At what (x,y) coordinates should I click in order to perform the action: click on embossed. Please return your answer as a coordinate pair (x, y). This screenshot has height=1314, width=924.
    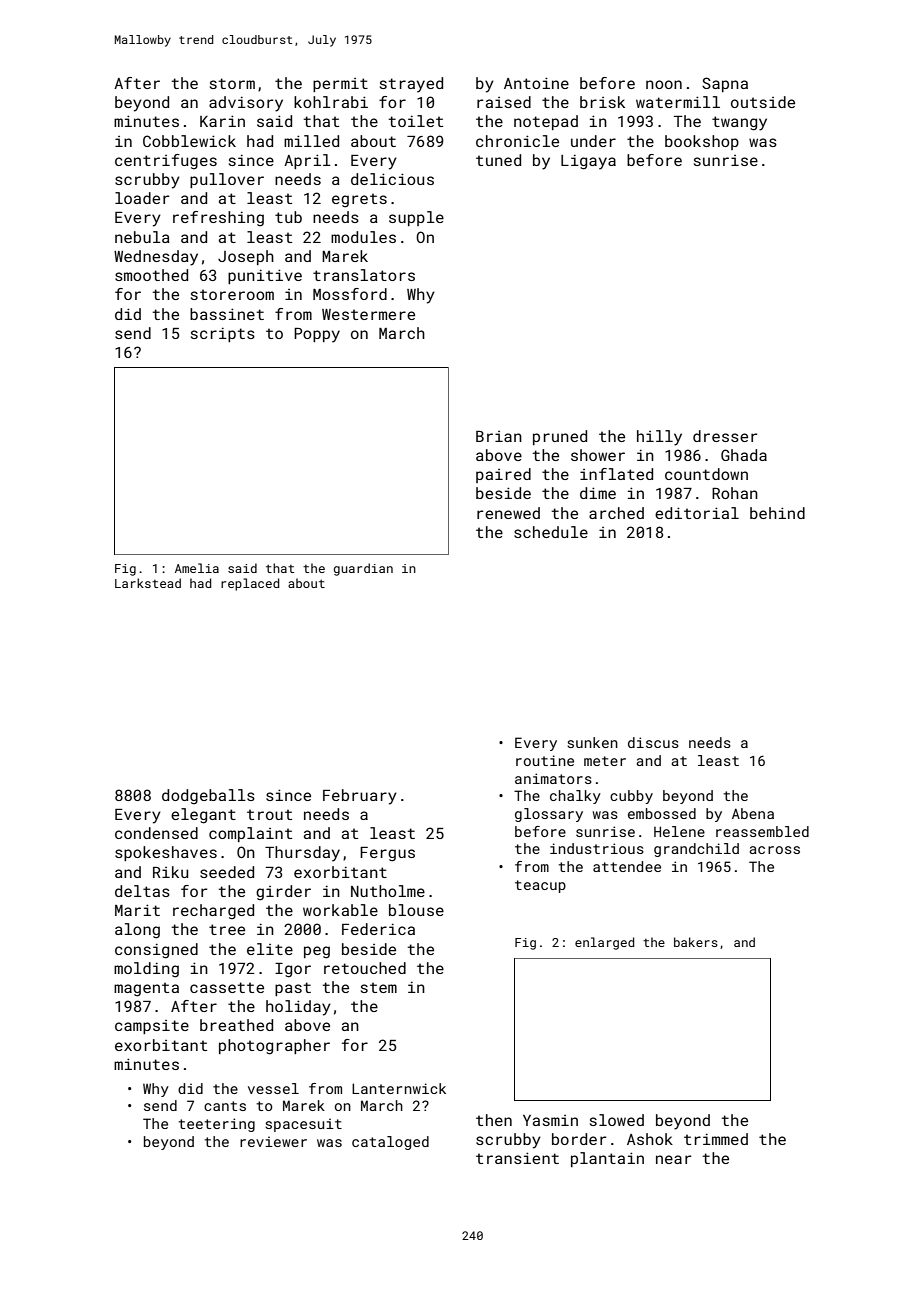
    Looking at the image, I should click on (662, 813).
